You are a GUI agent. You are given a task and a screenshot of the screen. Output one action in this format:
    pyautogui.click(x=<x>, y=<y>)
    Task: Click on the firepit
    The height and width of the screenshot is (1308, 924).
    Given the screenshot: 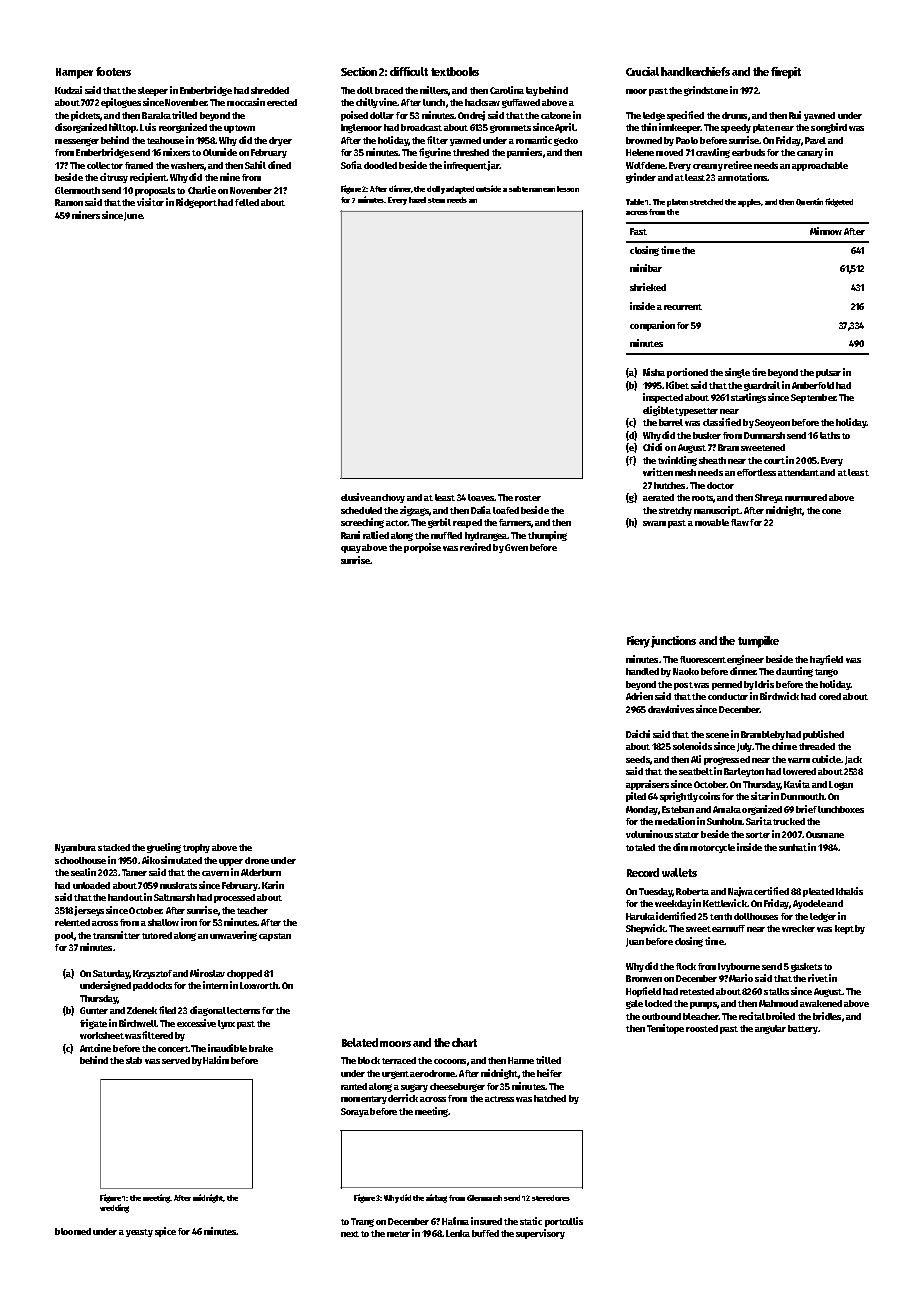 What is the action you would take?
    pyautogui.click(x=786, y=73)
